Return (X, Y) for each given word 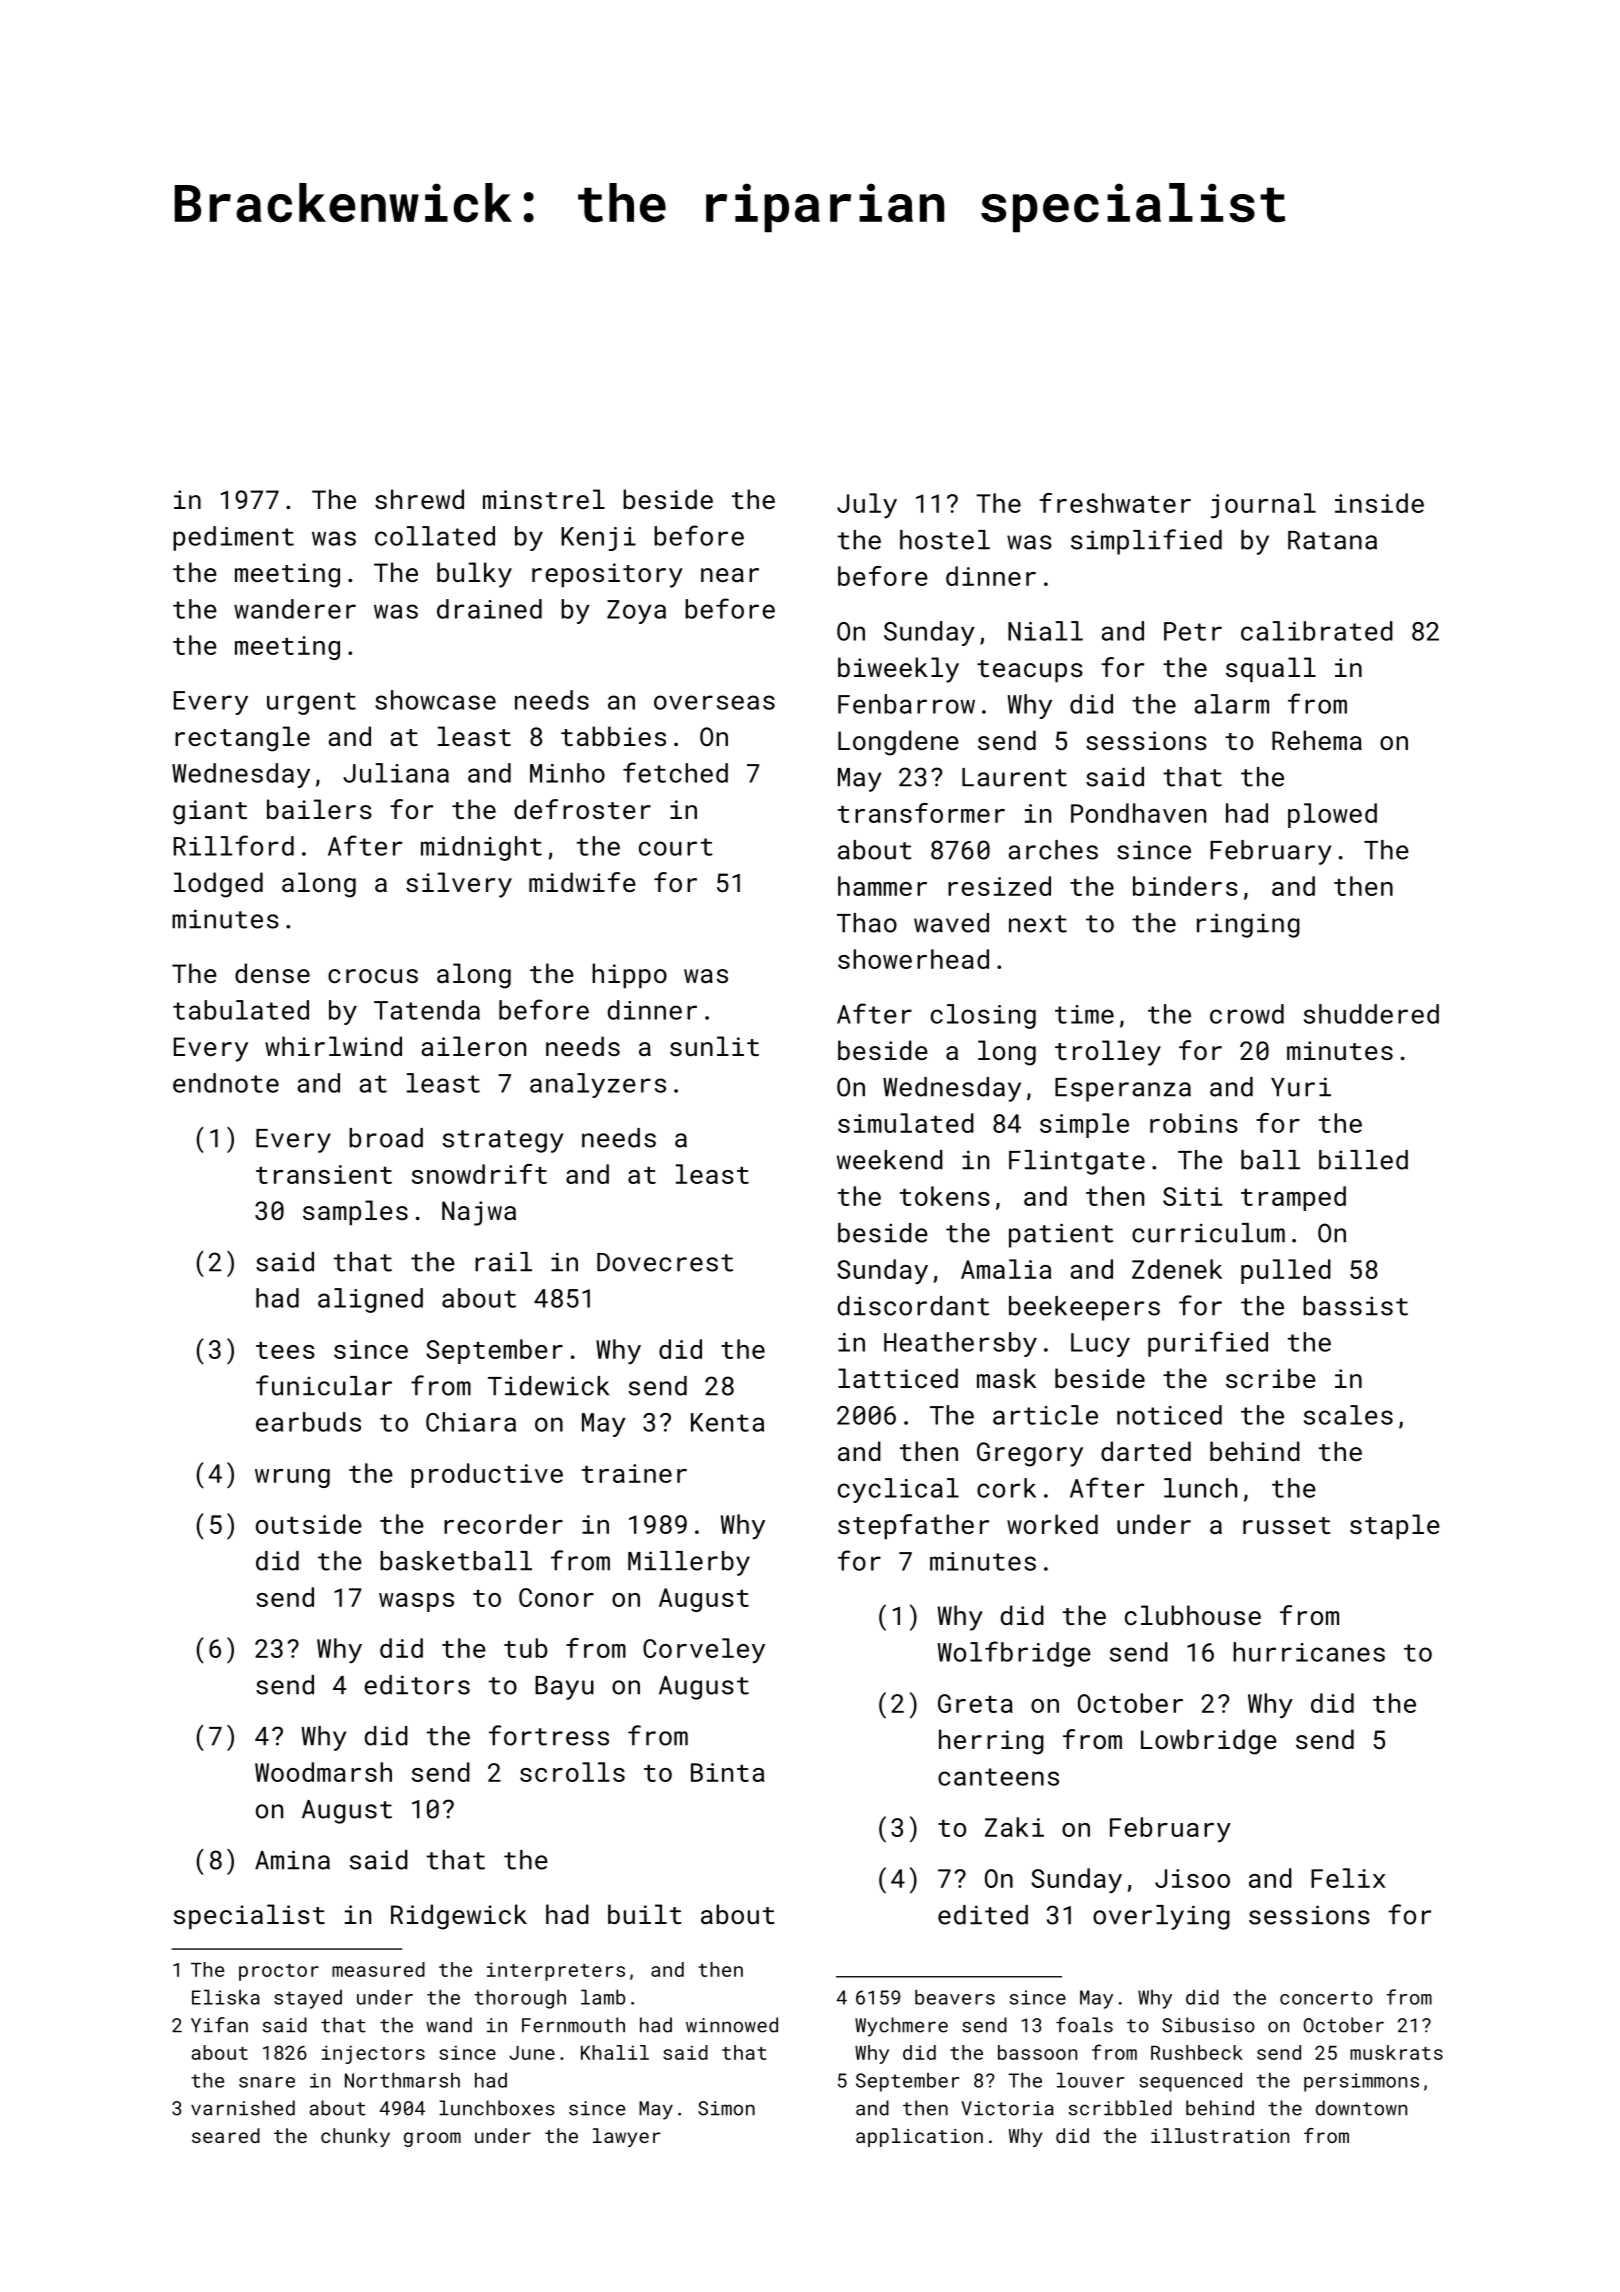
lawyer (626, 2137)
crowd (1247, 1014)
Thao (867, 923)
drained (489, 609)
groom (432, 2139)
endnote (226, 1083)
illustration (1220, 2135)
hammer (882, 886)
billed (1363, 1160)
